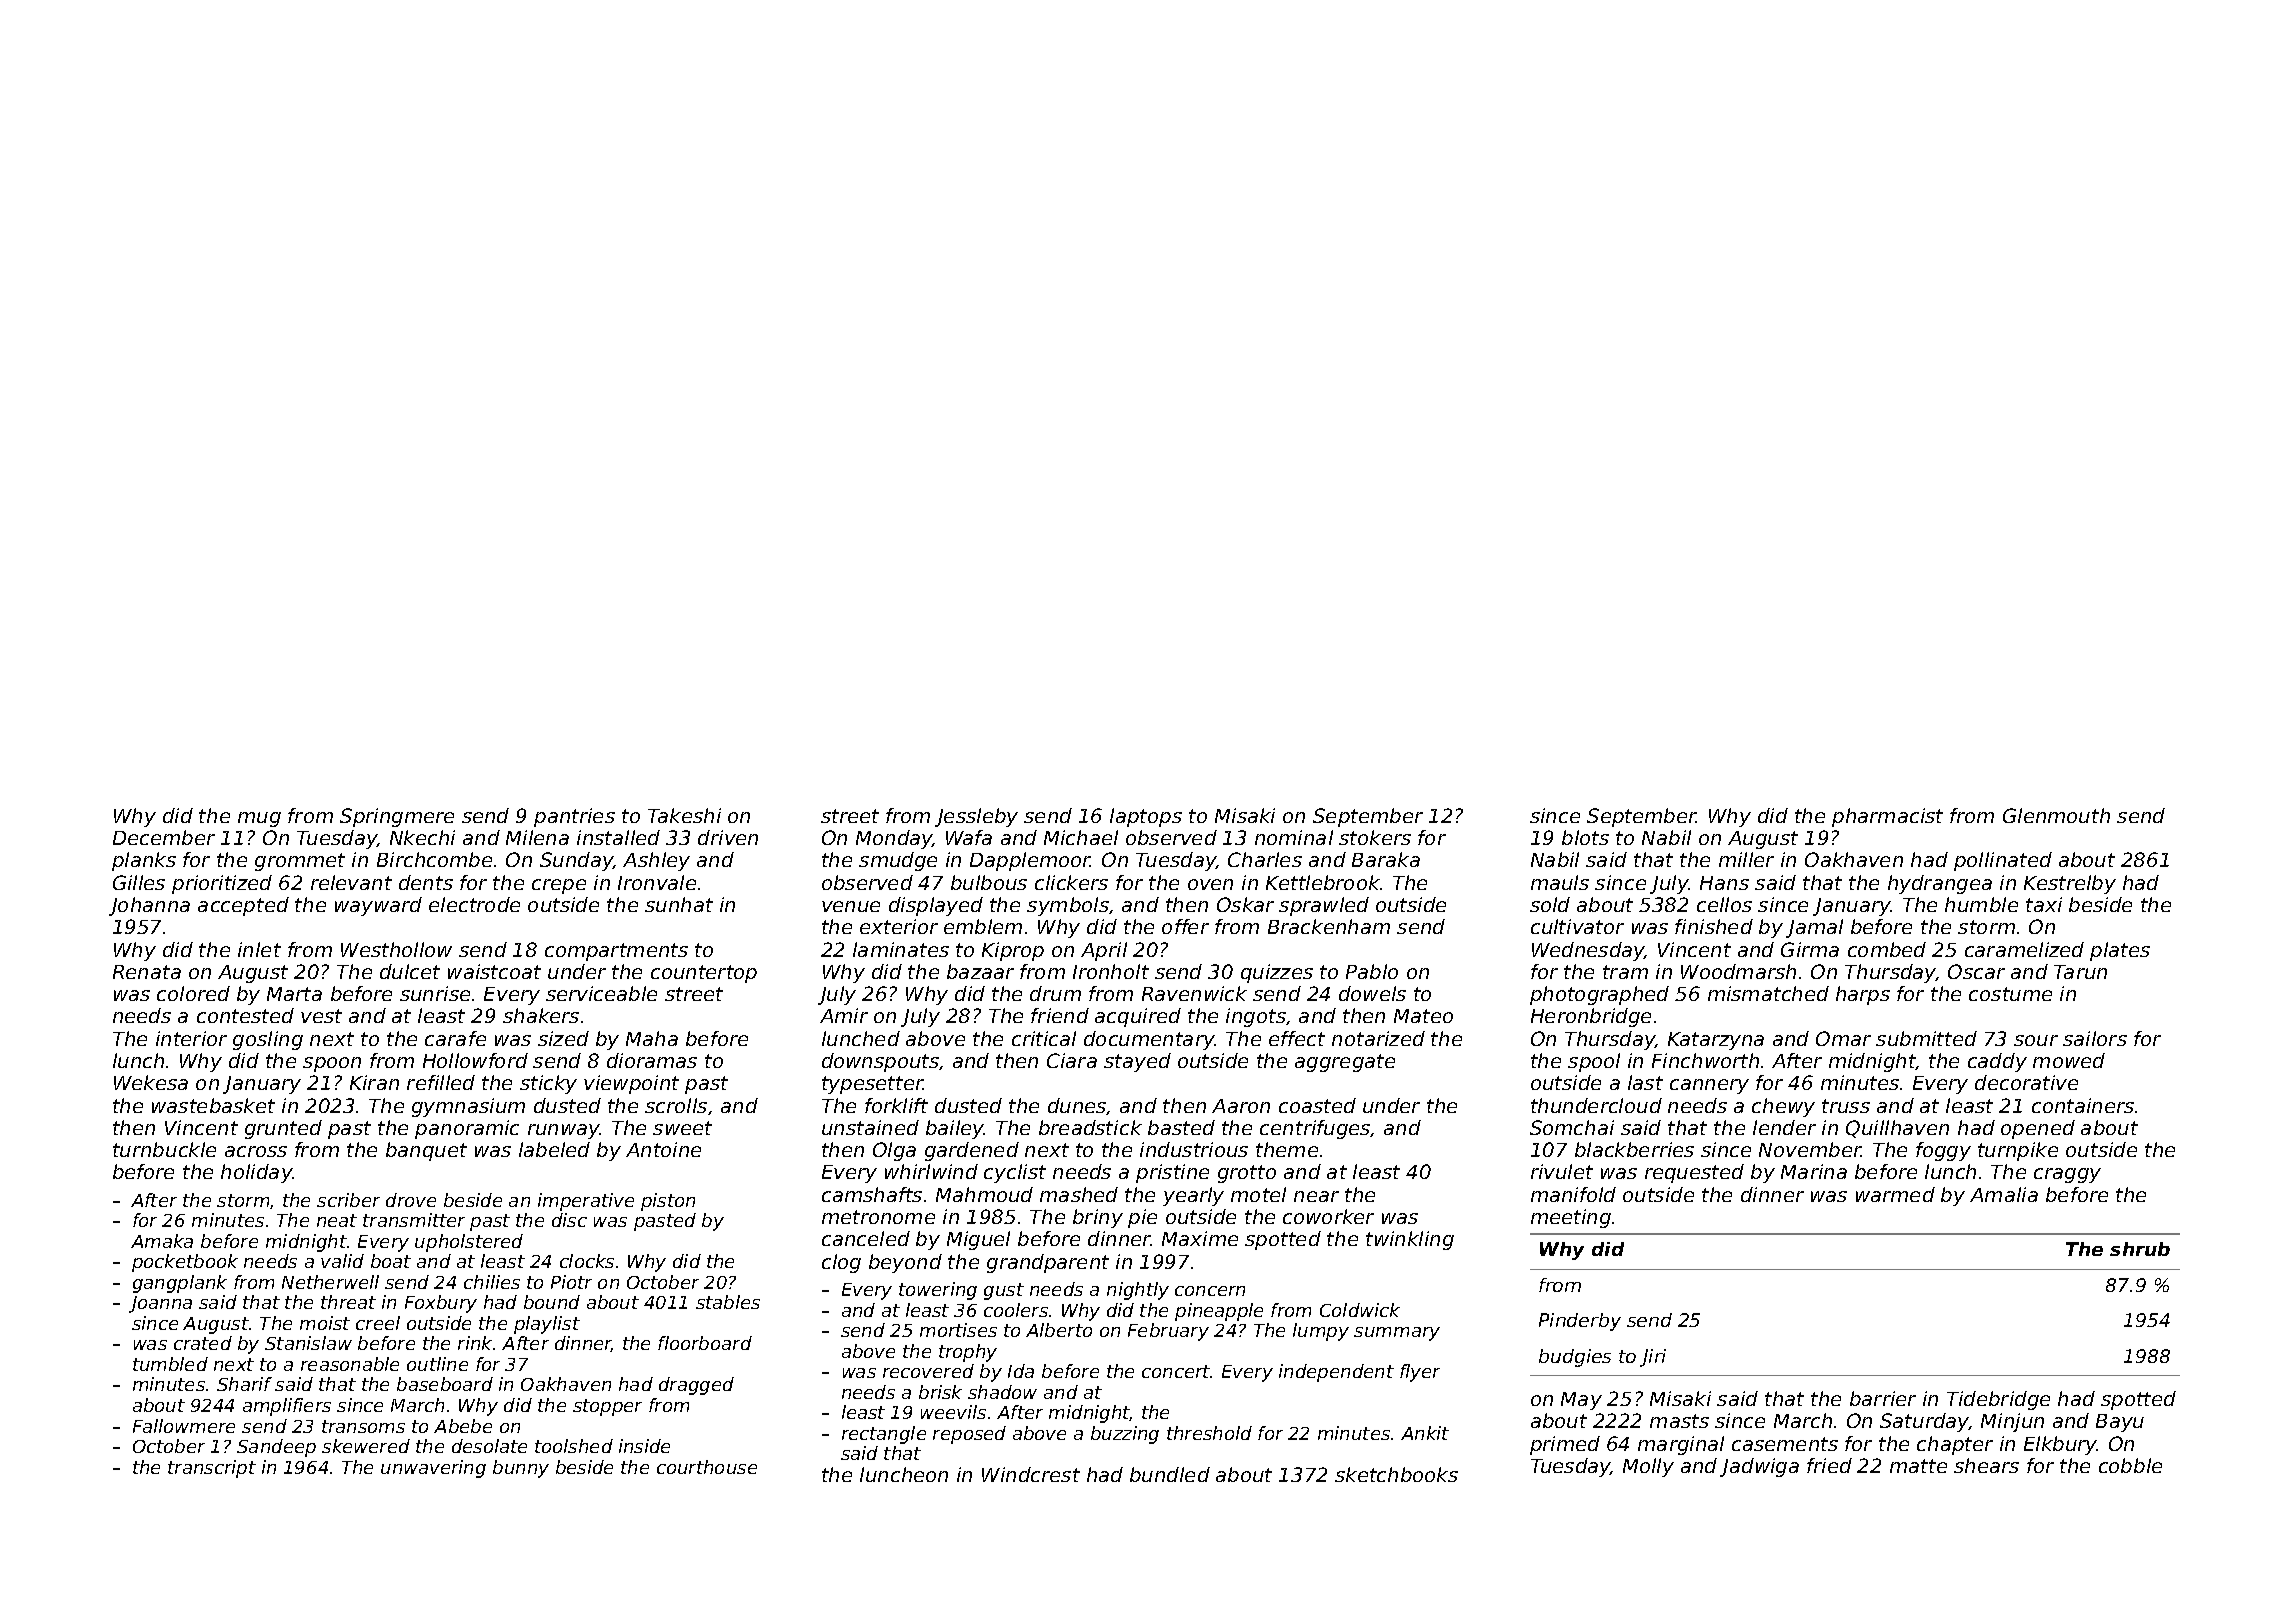  What do you see at coordinates (2038, 1129) in the image?
I see `opened` at bounding box center [2038, 1129].
